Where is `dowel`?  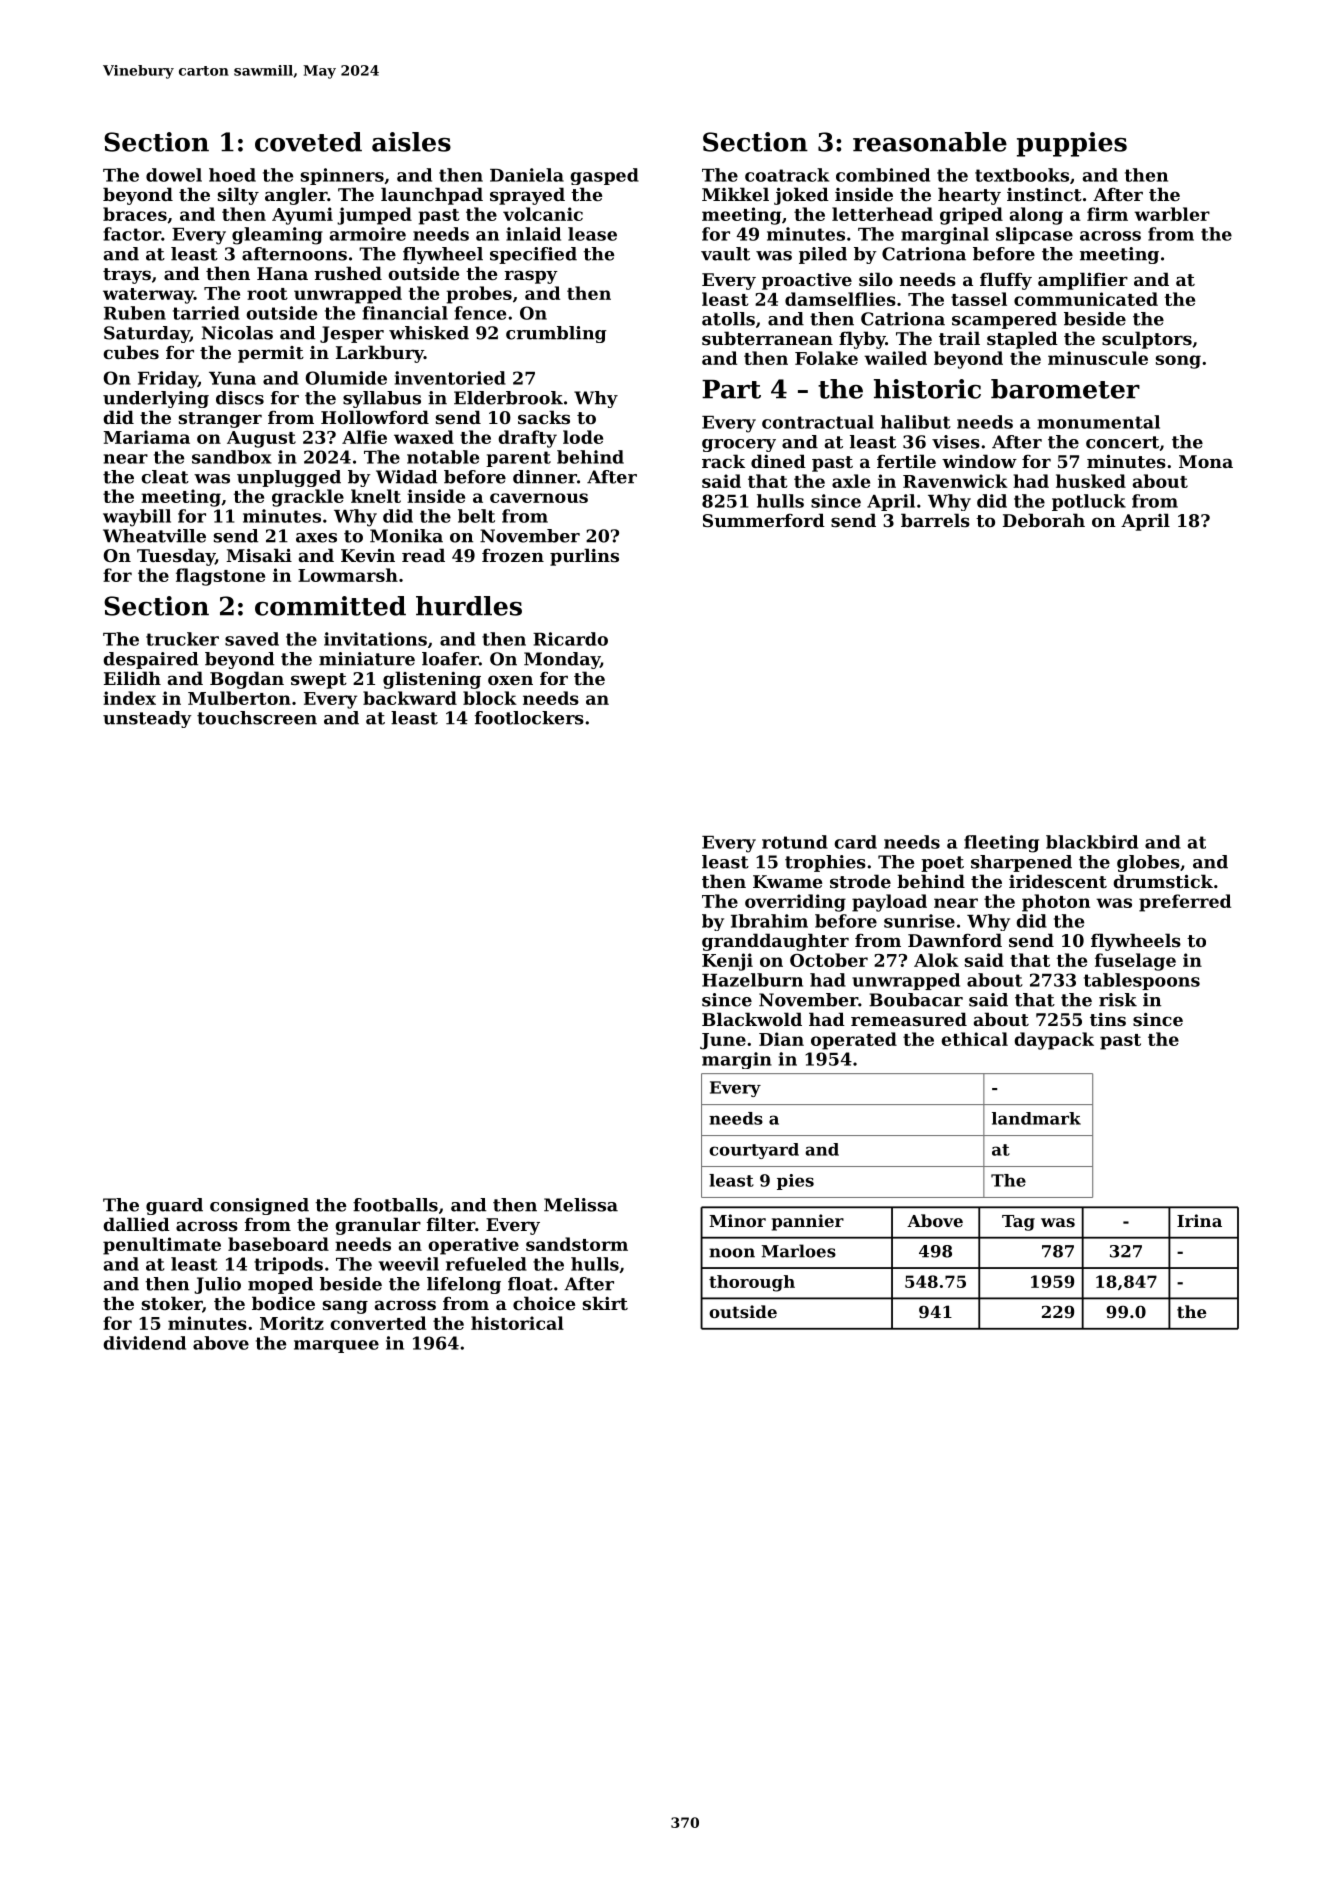 dowel is located at coordinates (174, 175).
